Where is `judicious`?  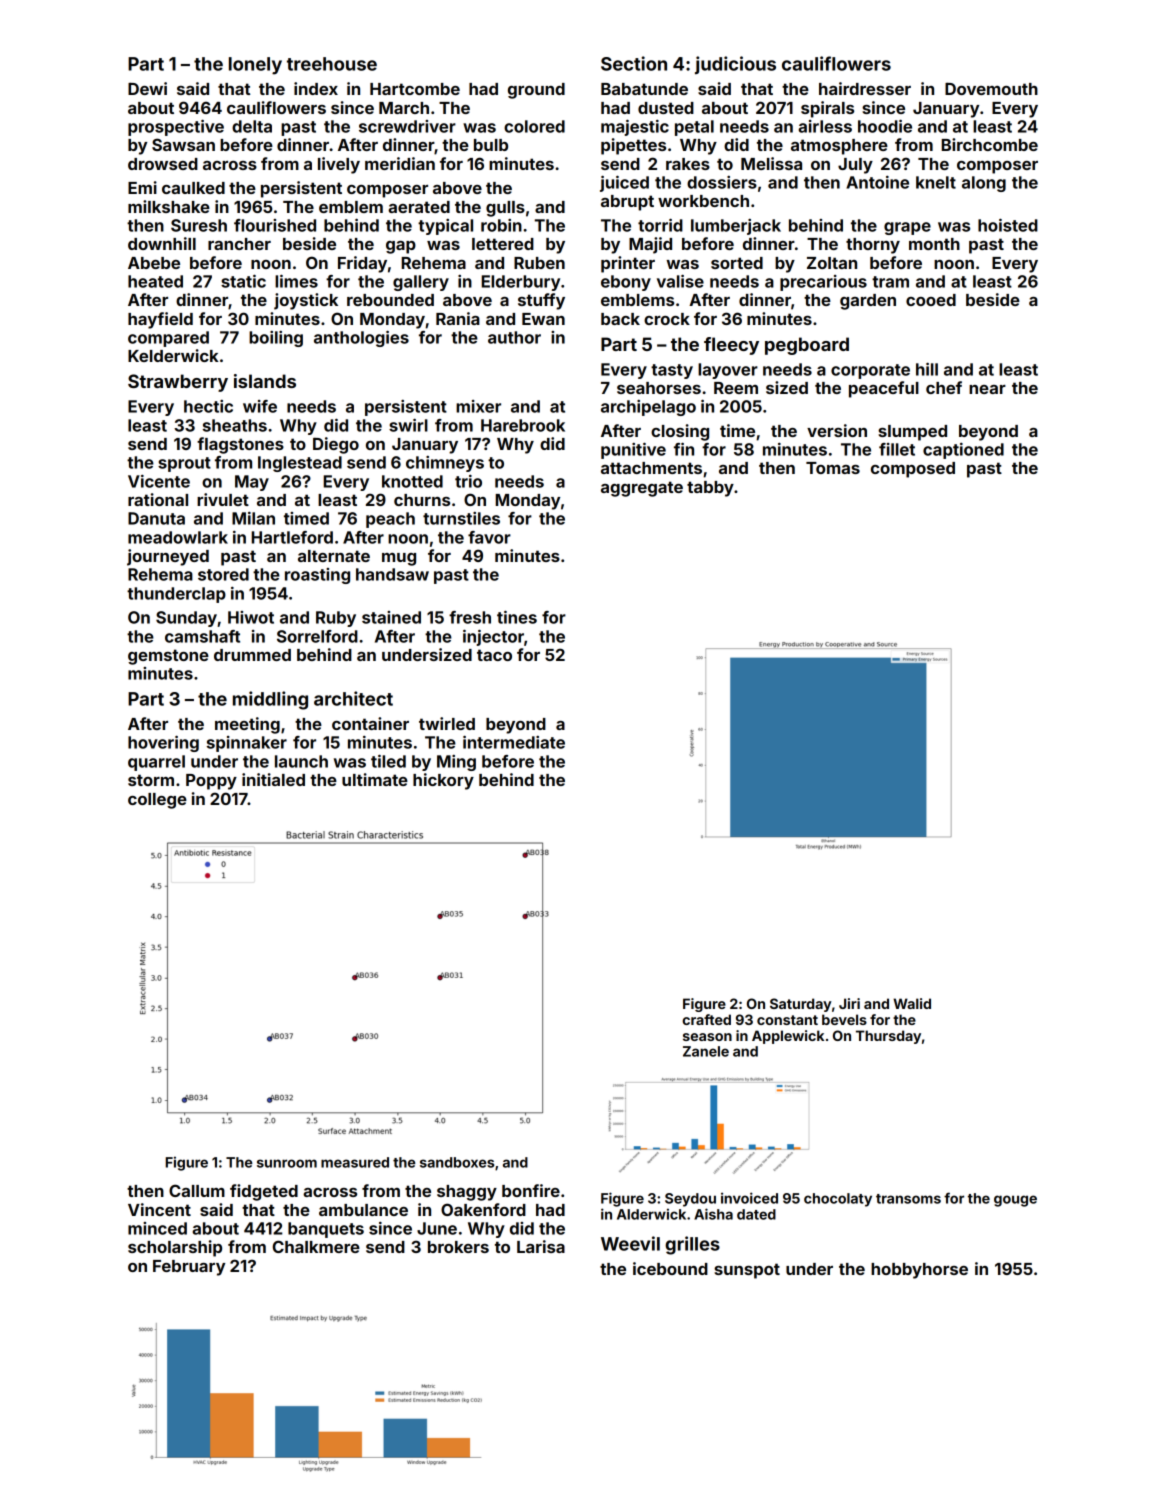 judicious is located at coordinates (735, 65).
